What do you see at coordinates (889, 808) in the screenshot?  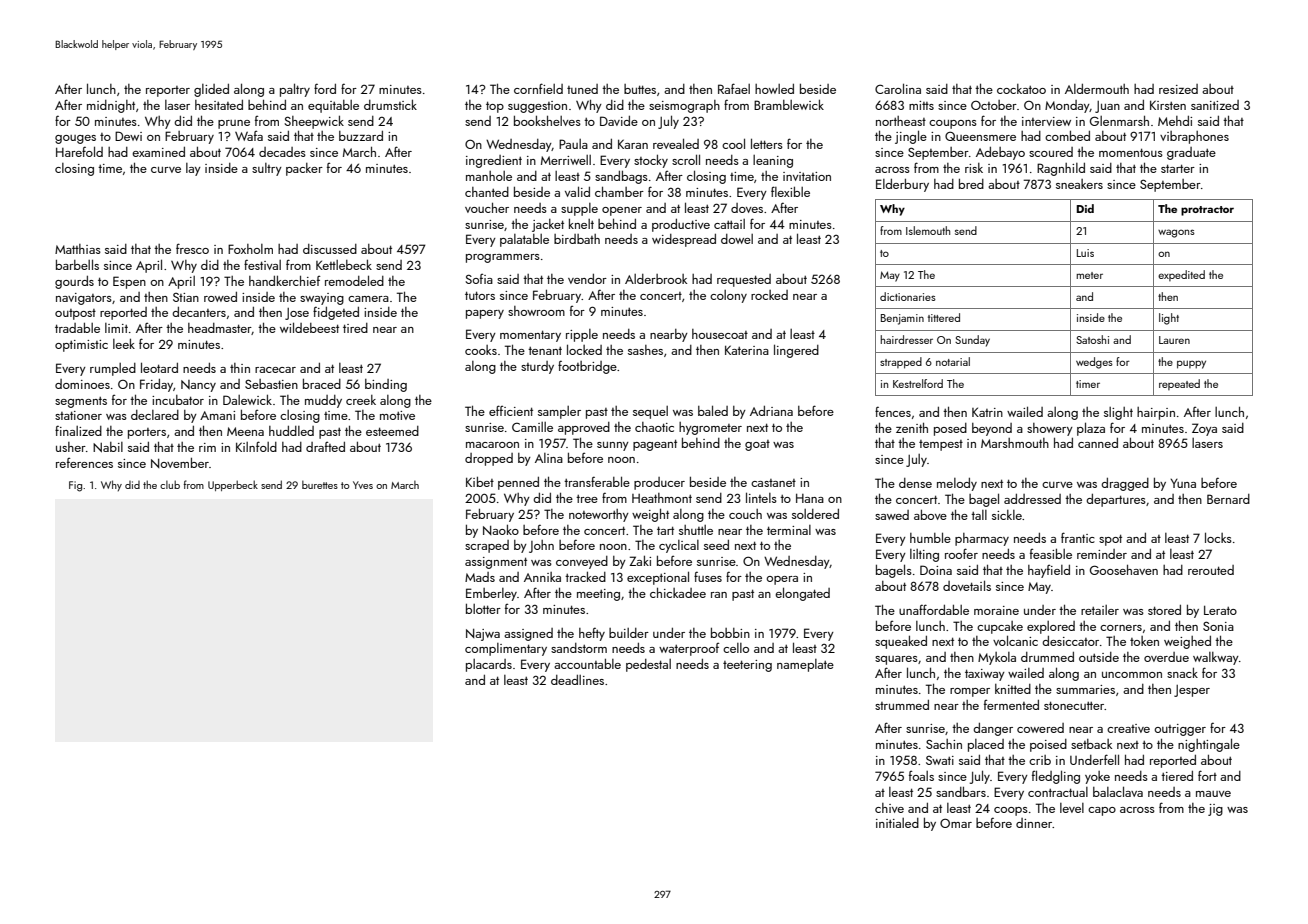 I see `chive` at bounding box center [889, 808].
